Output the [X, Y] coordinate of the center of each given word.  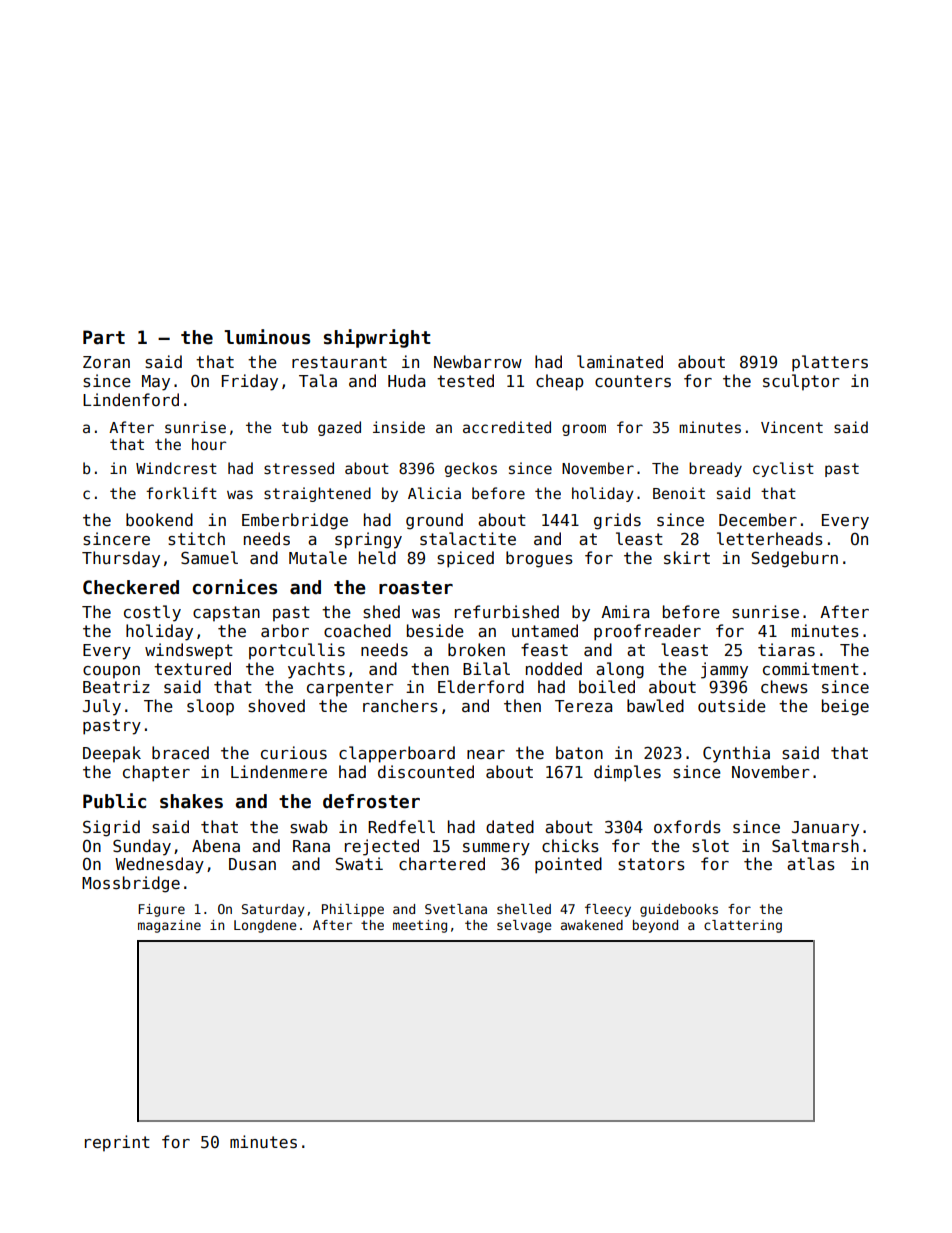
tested [465, 380]
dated [510, 826]
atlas [811, 864]
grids [617, 521]
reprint [117, 1143]
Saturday [273, 910]
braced [180, 752]
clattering [743, 926]
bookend [159, 520]
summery [496, 849]
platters [830, 363]
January [825, 829]
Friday [250, 382]
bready [715, 469]
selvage [524, 926]
